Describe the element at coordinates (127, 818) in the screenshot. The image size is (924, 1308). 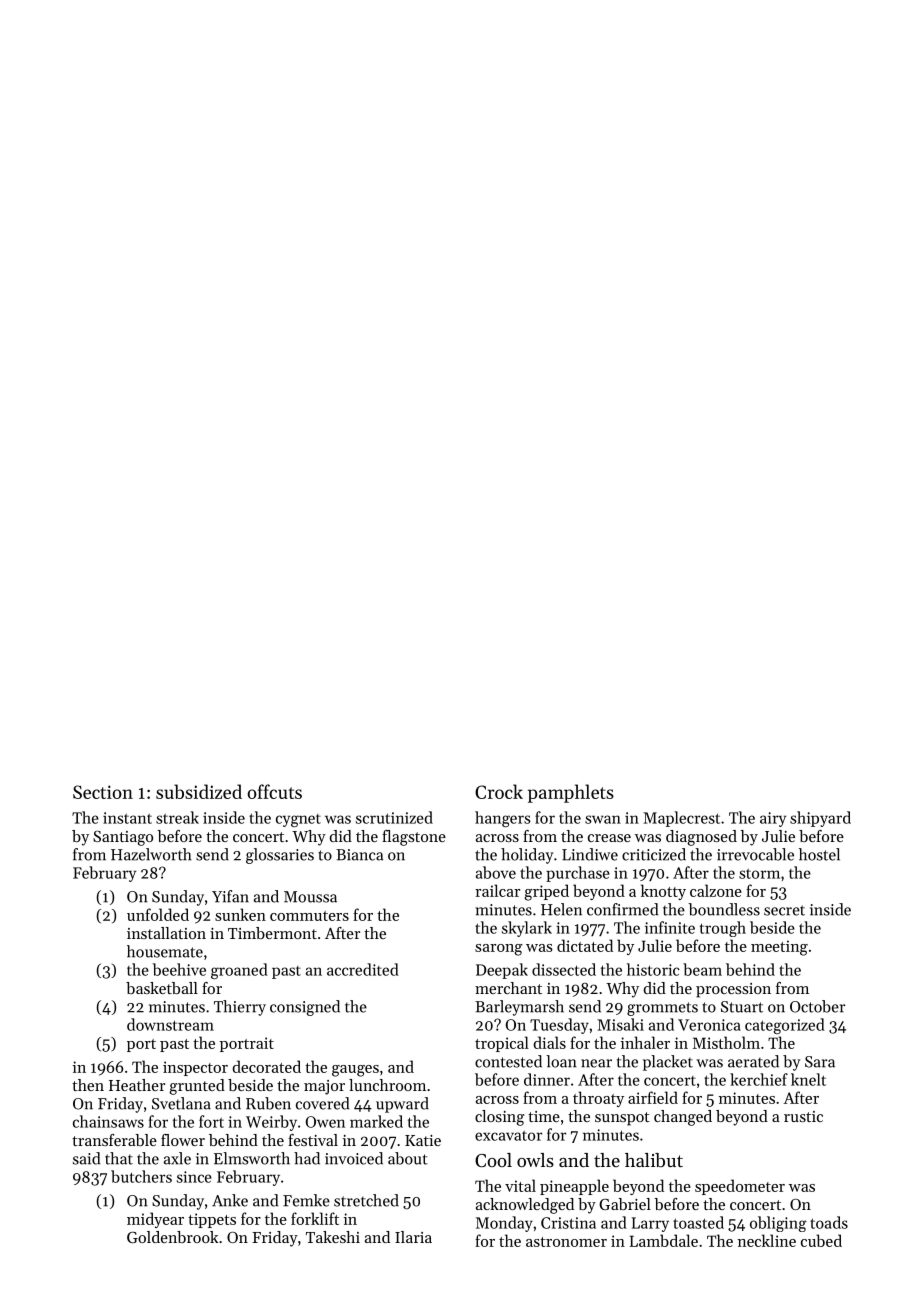
I see `instant` at that location.
